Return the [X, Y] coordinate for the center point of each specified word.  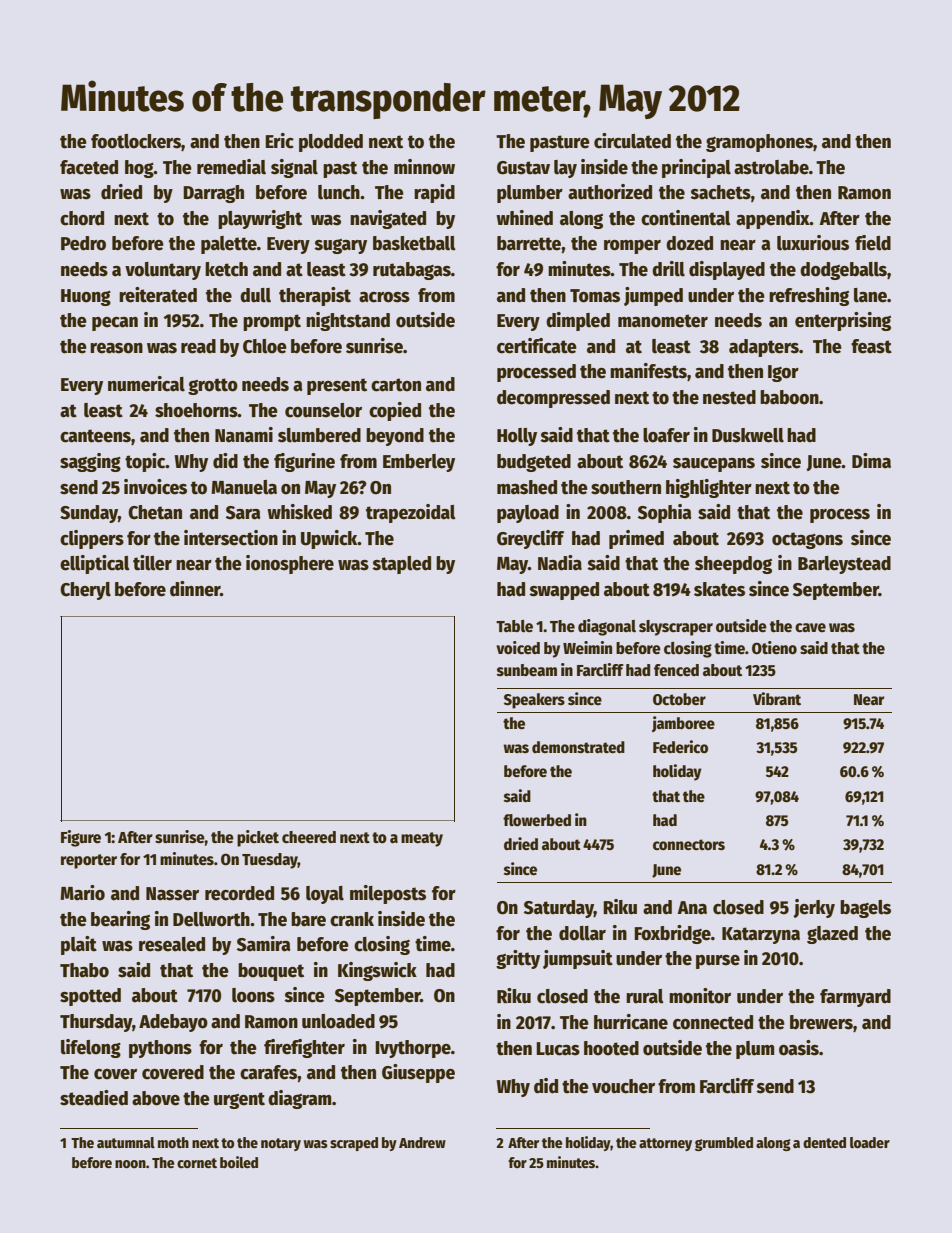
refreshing [809, 296]
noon [130, 1164]
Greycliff [530, 539]
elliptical [95, 564]
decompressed [553, 399]
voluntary [163, 271]
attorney [665, 1144]
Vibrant [777, 698]
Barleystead [844, 565]
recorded [239, 893]
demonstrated [578, 747]
